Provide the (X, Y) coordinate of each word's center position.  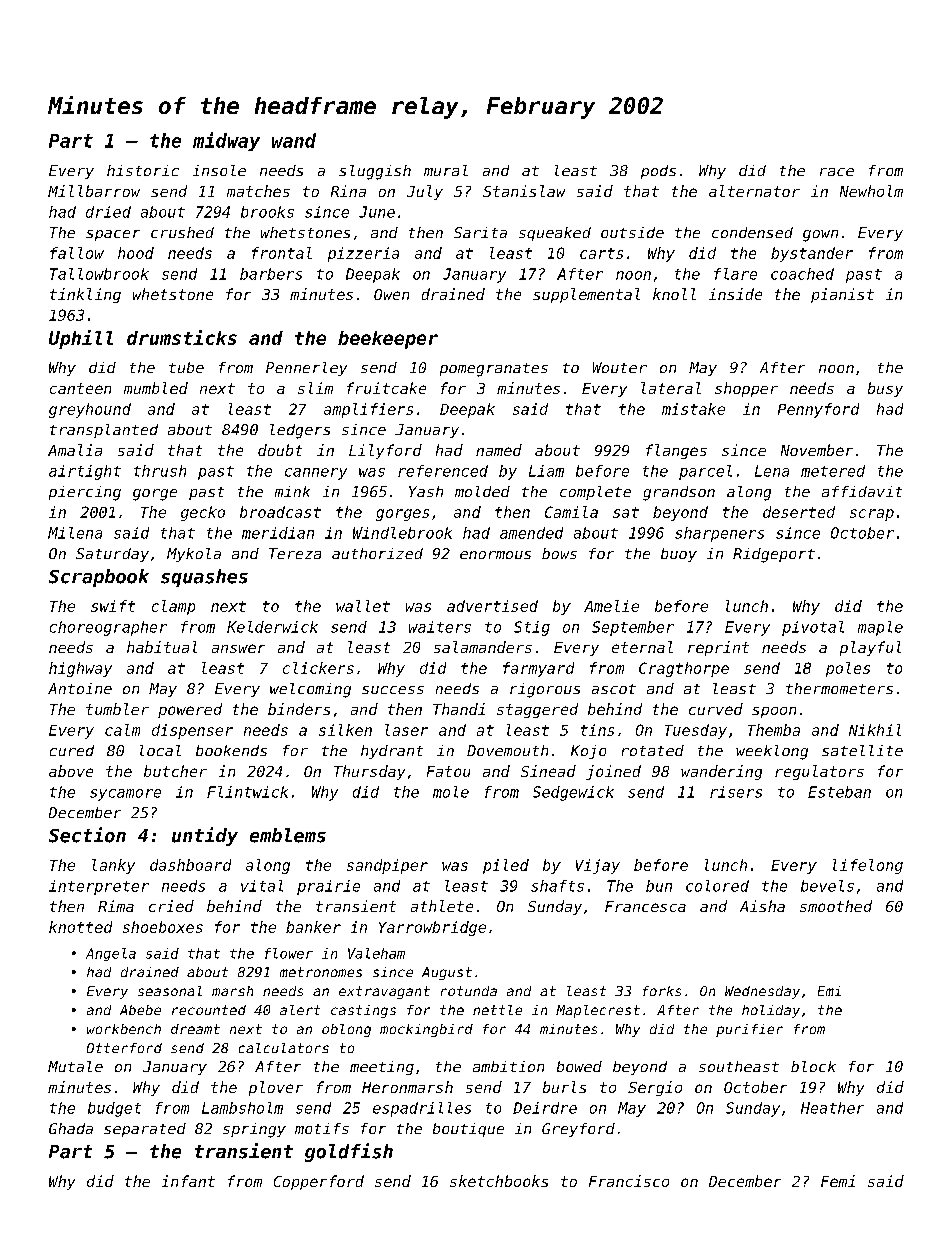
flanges (676, 451)
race (837, 172)
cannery (316, 474)
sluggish (375, 172)
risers (736, 792)
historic (143, 170)
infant (188, 1181)
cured (72, 750)
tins (597, 730)
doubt (280, 450)
